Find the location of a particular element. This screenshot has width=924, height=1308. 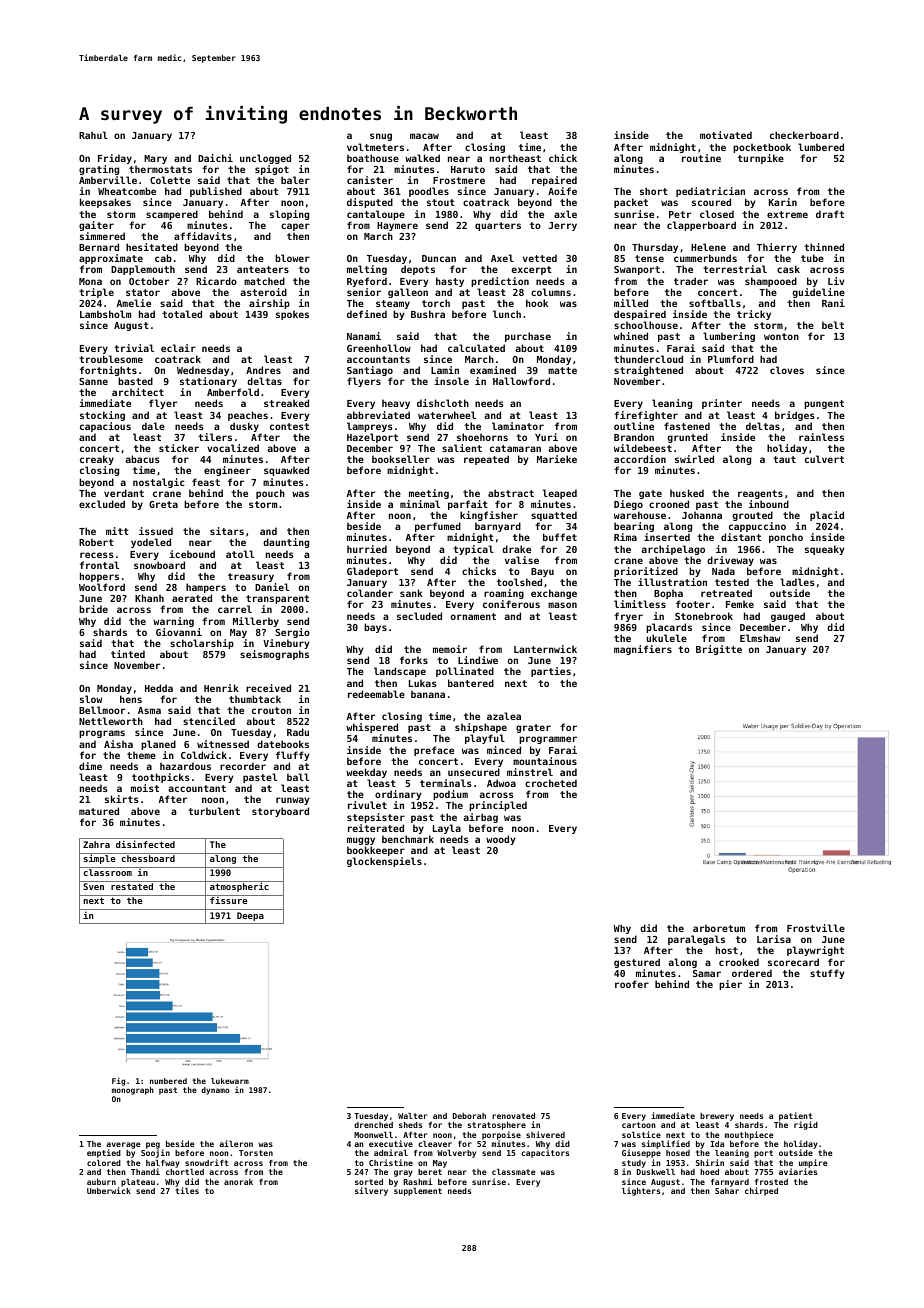

supplement is located at coordinates (418, 1192).
